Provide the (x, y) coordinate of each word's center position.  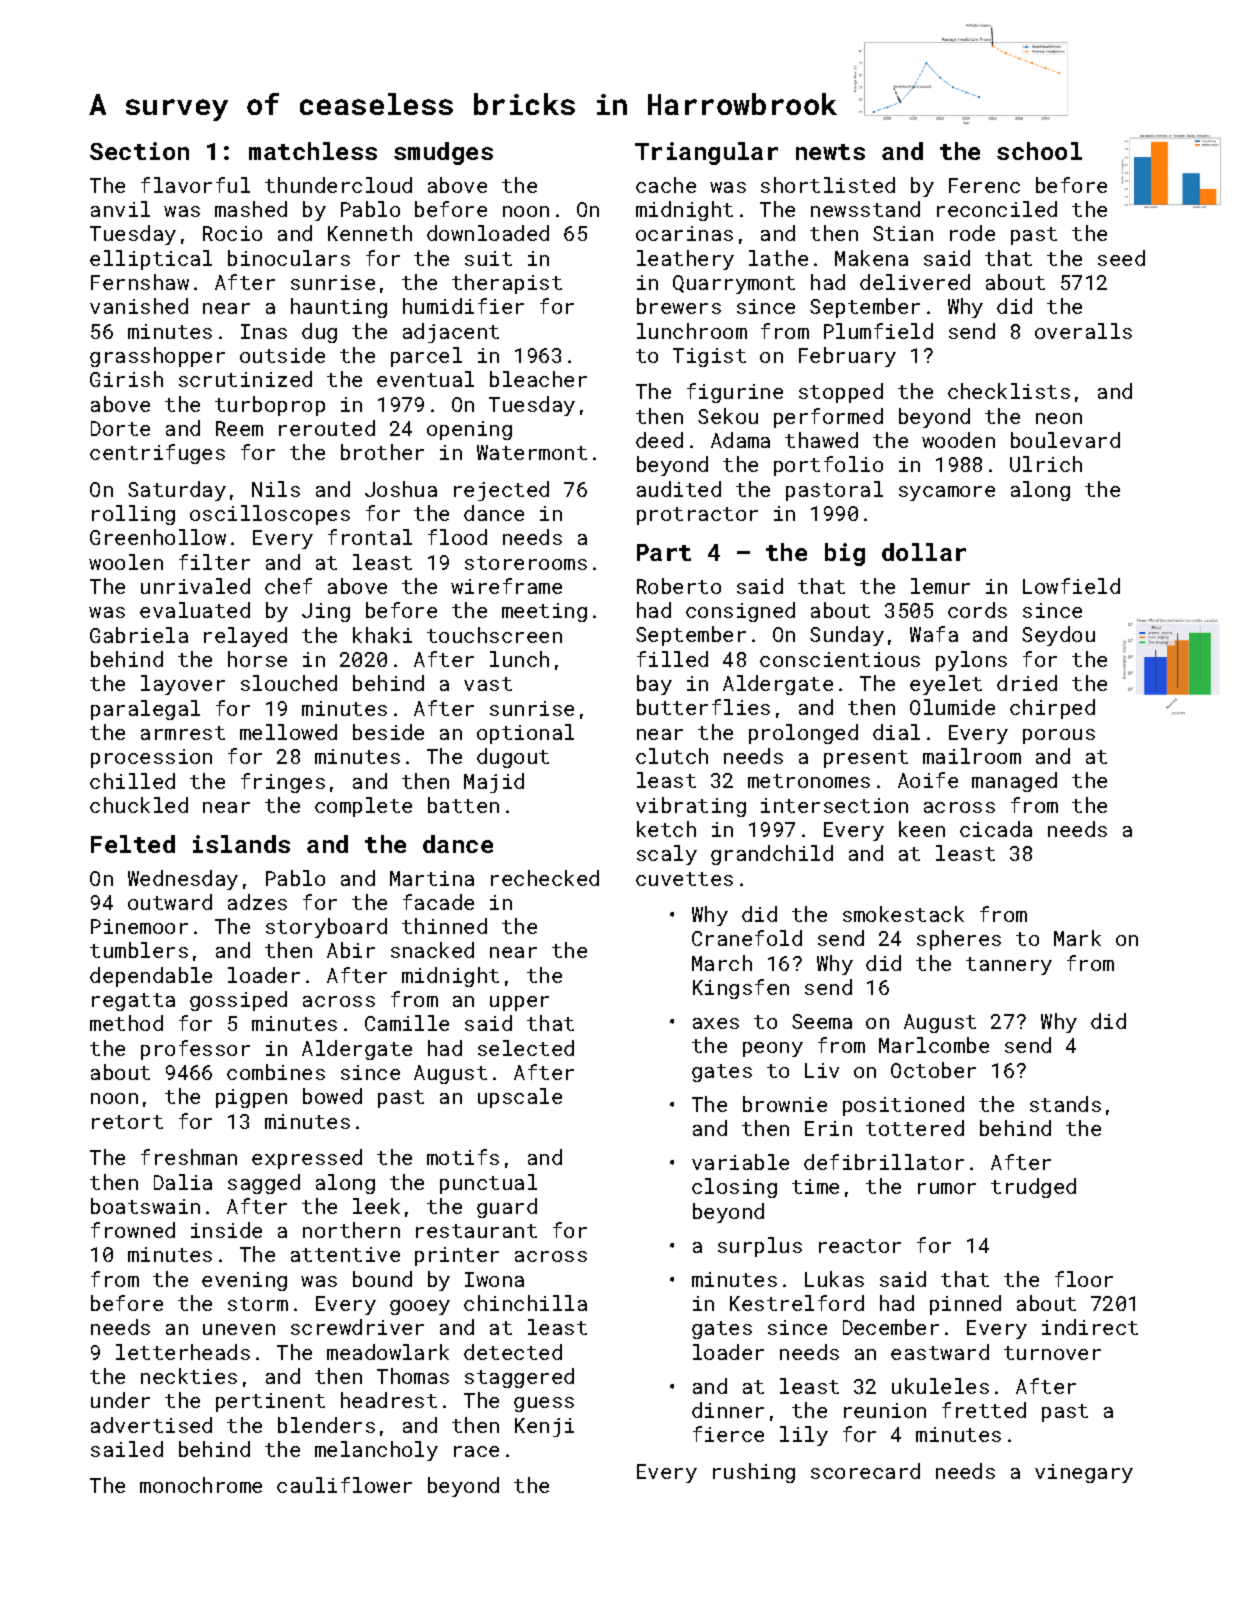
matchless (313, 151)
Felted (133, 844)
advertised (151, 1425)
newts (830, 152)
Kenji (544, 1427)
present (866, 759)
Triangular (706, 153)
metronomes (809, 781)
